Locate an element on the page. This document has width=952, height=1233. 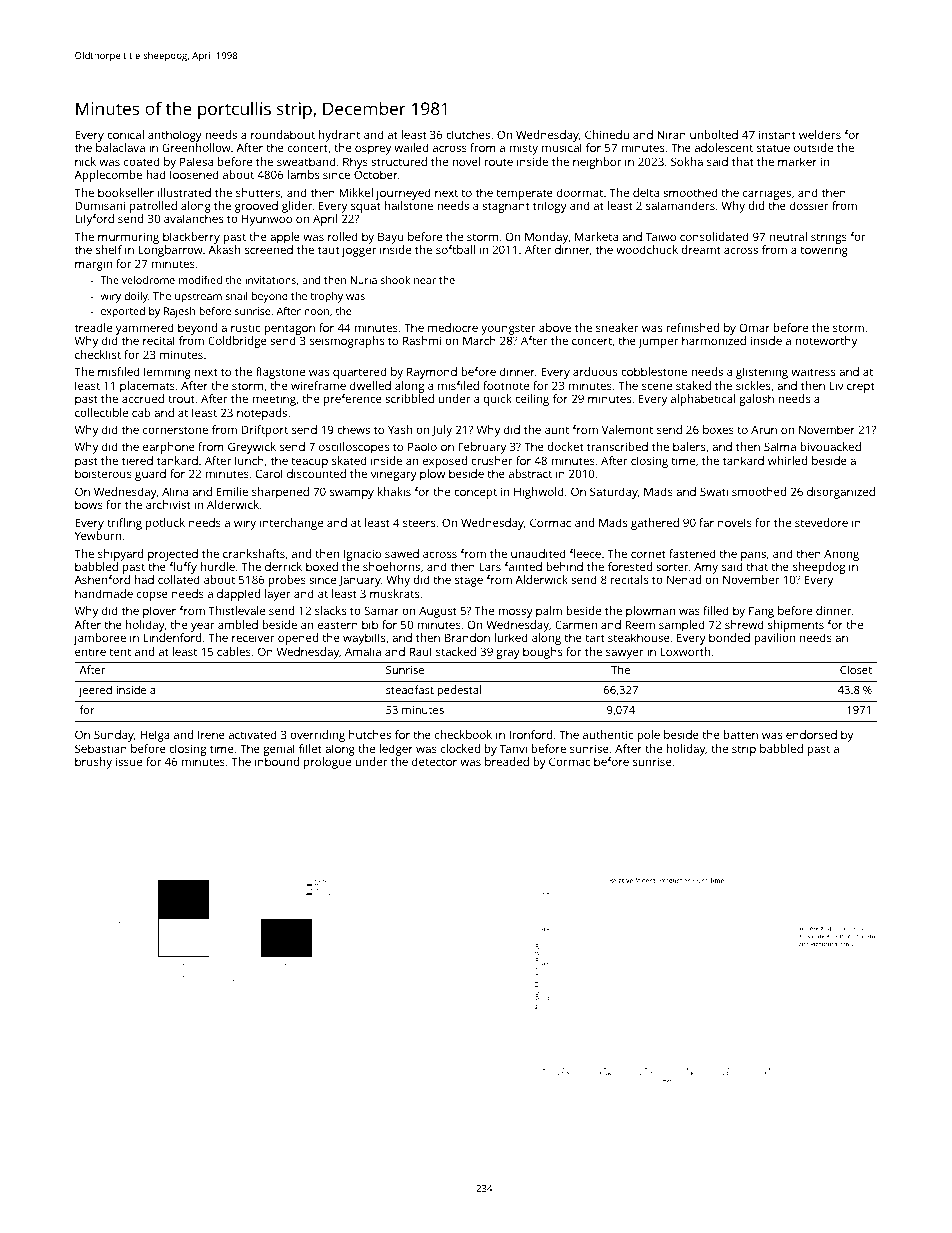
noteworthy is located at coordinates (826, 342).
